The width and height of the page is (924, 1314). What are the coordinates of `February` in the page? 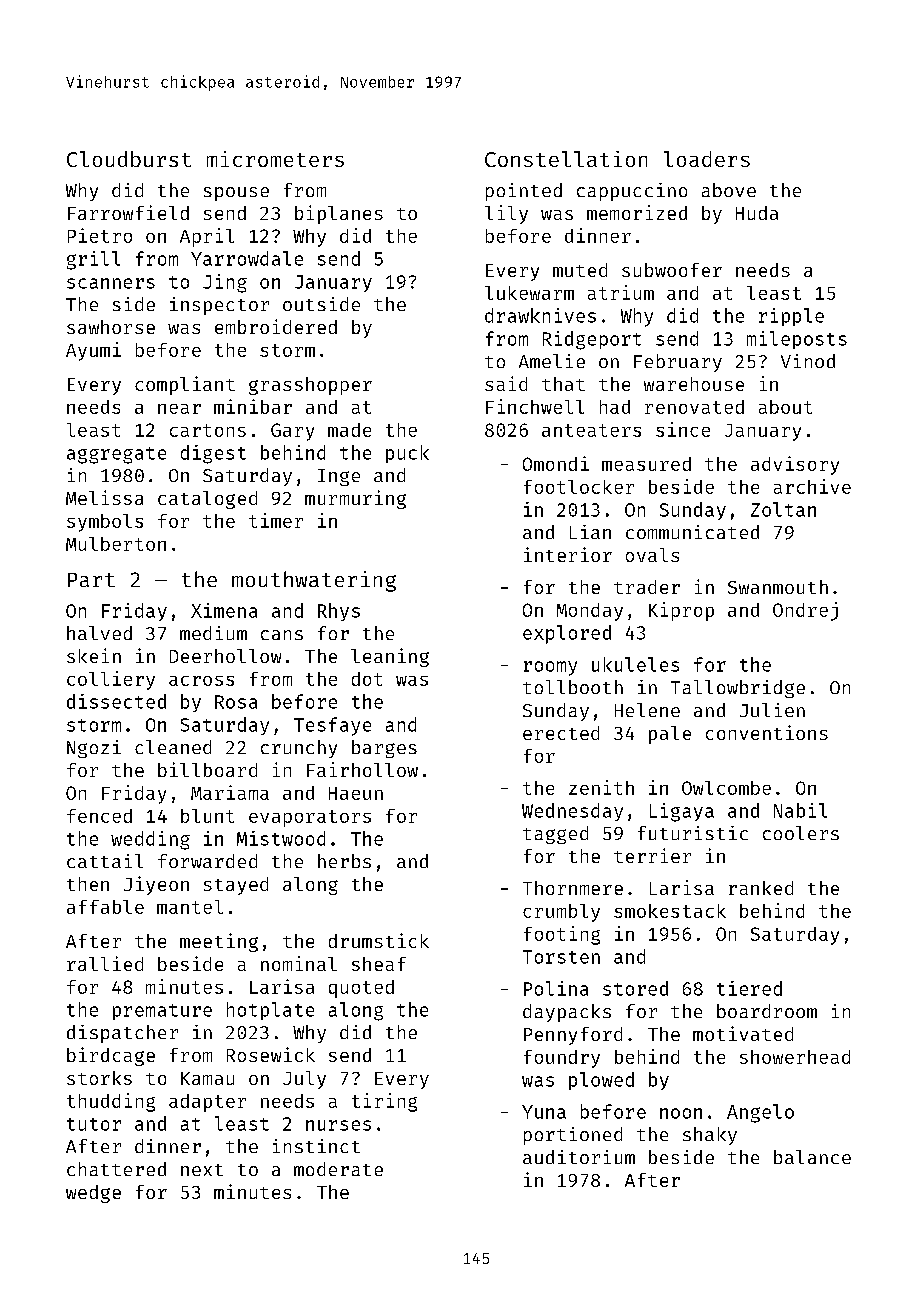 It's located at (678, 363).
